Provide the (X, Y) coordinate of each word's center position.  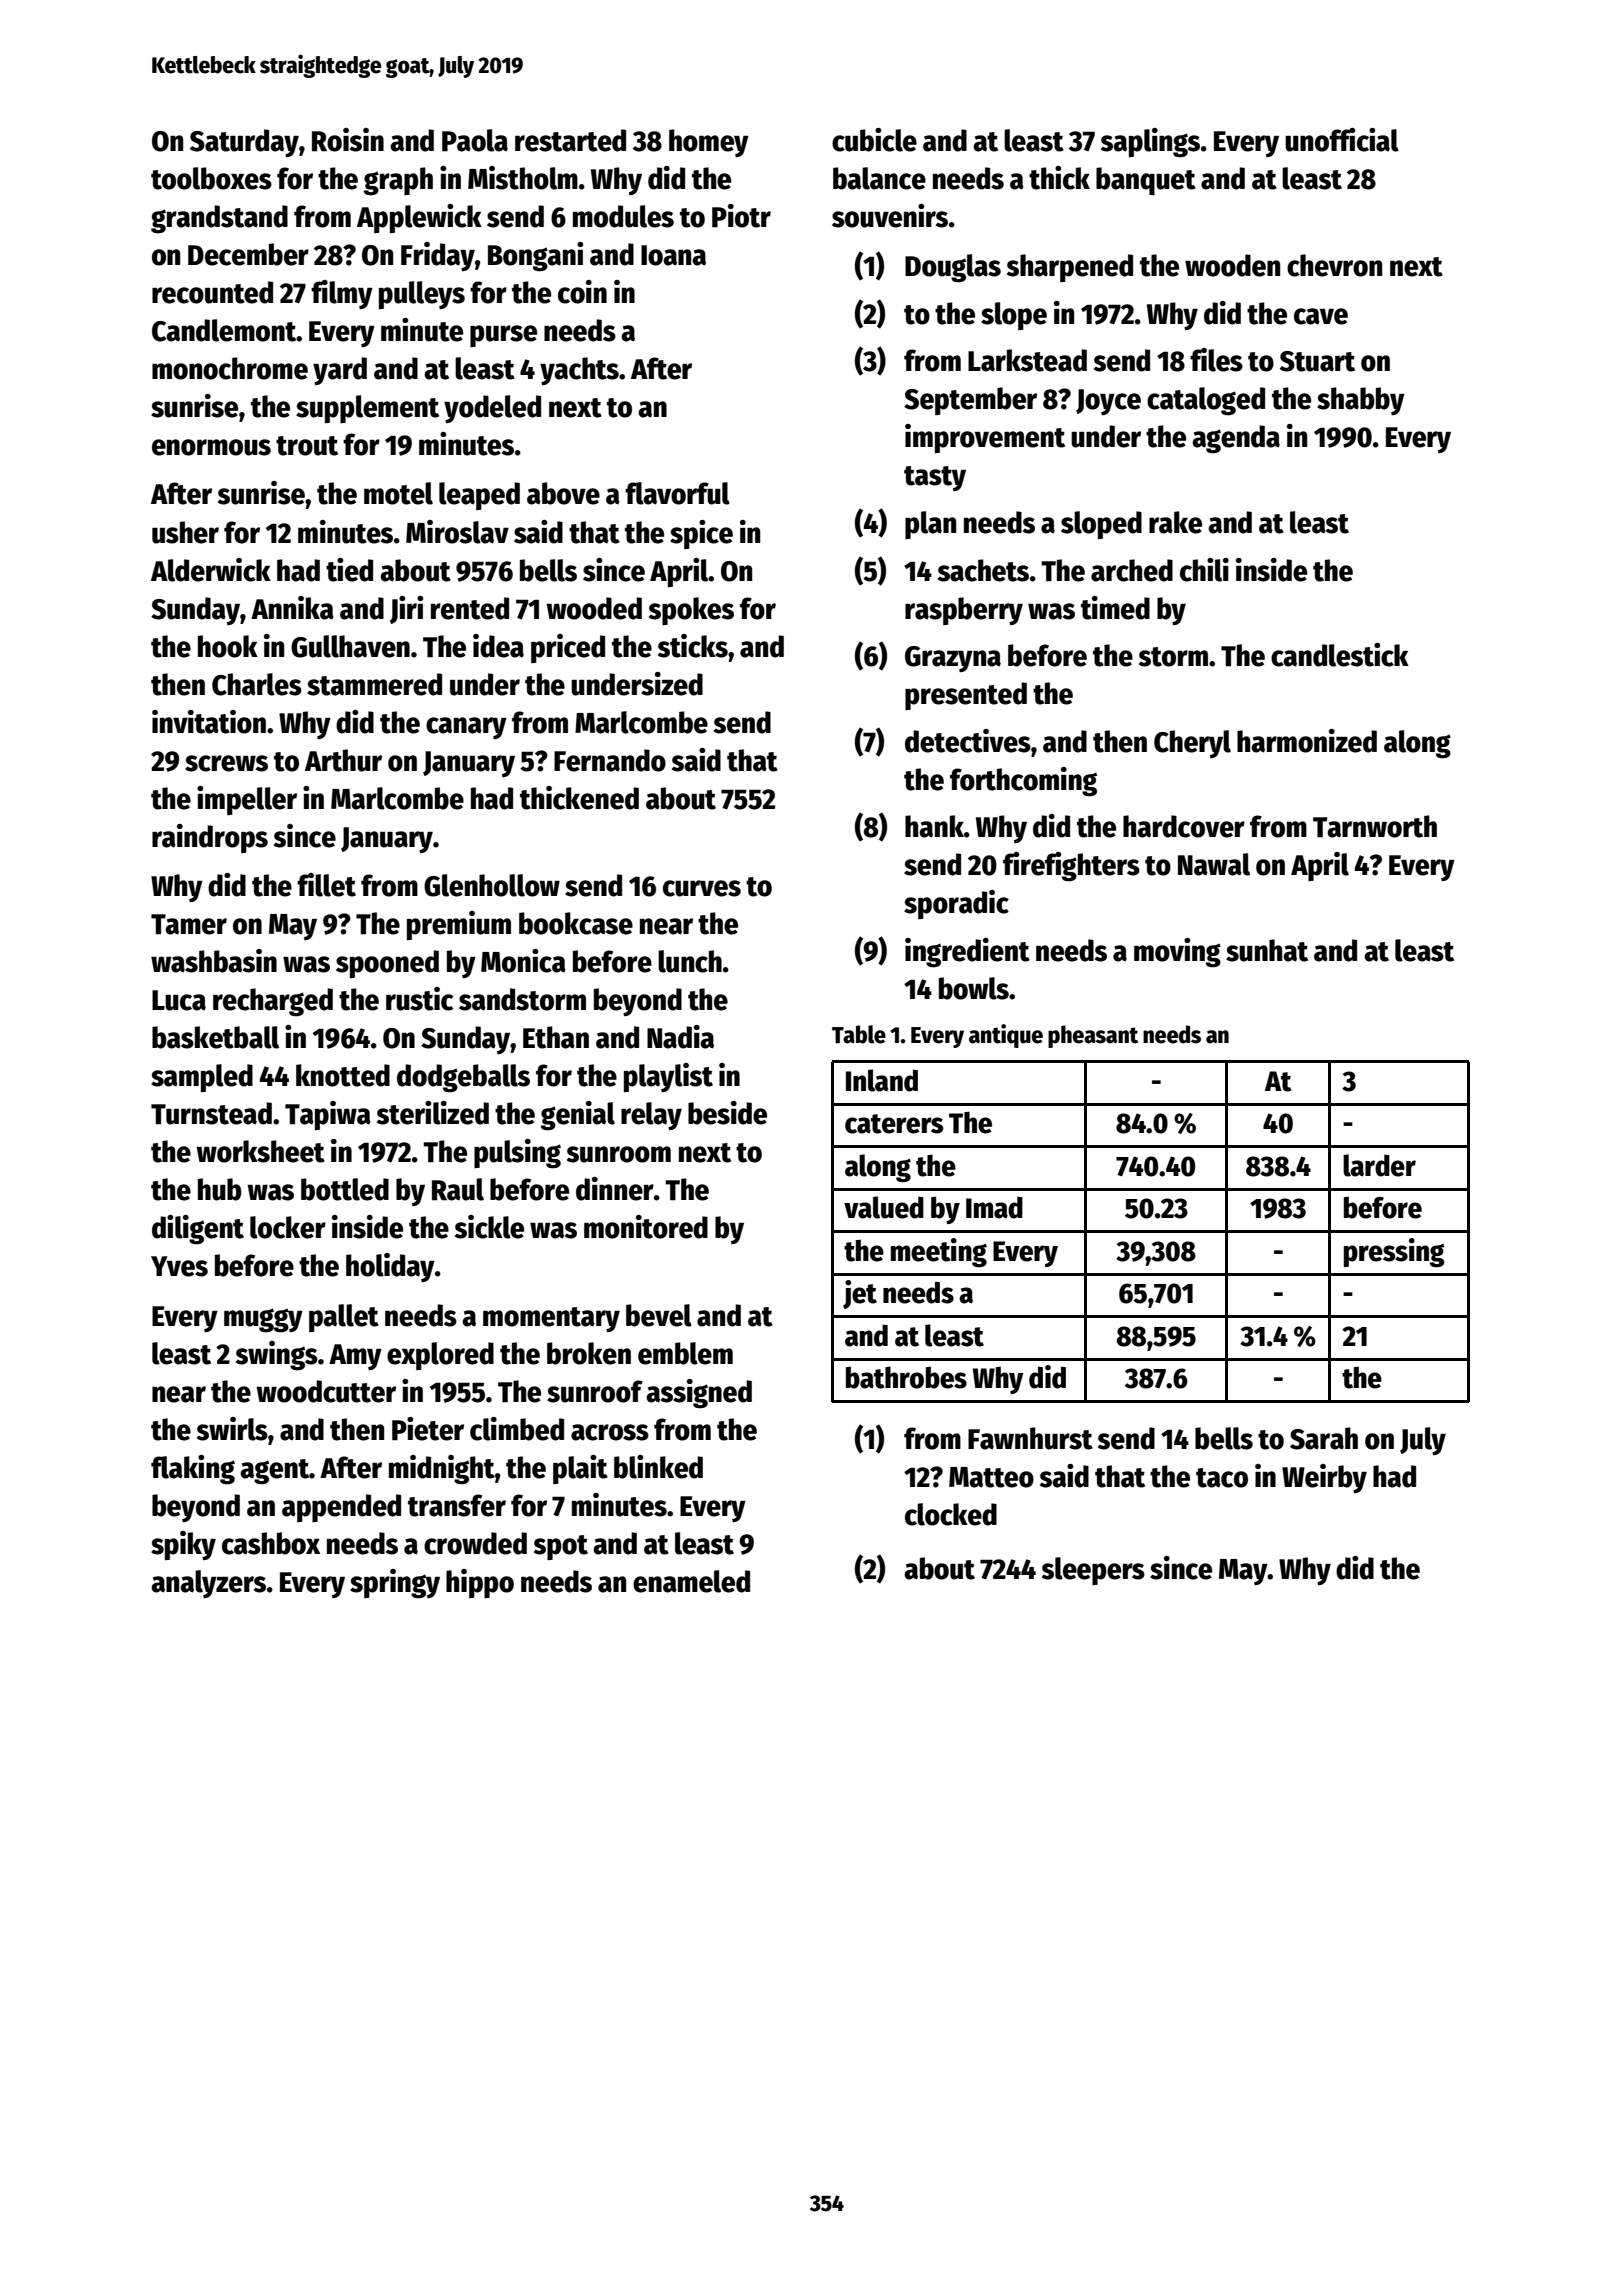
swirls (232, 1429)
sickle (489, 1227)
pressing (1394, 1252)
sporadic (956, 904)
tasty (935, 478)
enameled (691, 1581)
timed (1115, 608)
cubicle (874, 140)
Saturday (244, 143)
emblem (685, 1353)
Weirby (1324, 1478)
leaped (479, 496)
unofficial (1342, 140)
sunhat (1267, 950)
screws (226, 763)
